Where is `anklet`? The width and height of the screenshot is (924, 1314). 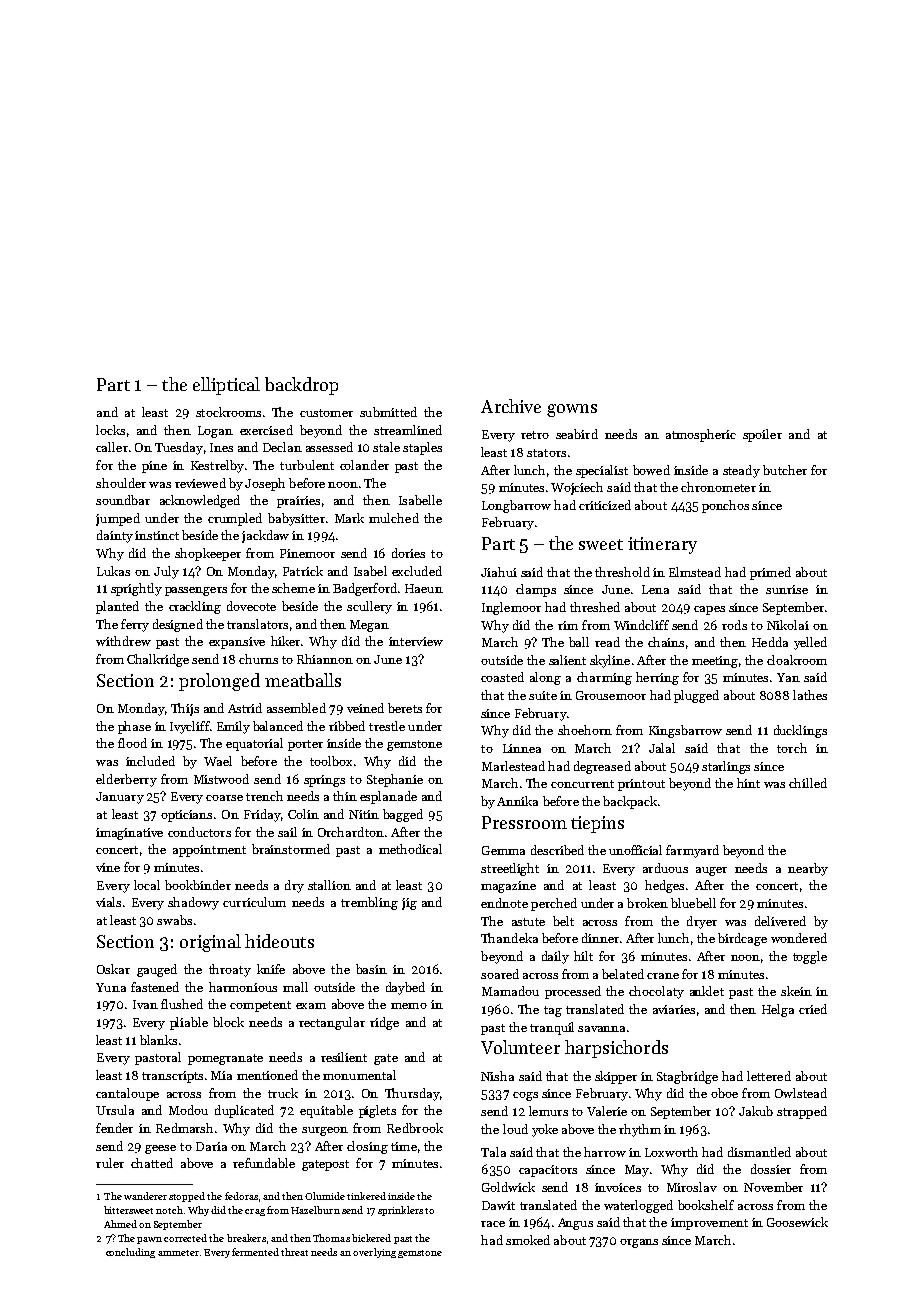
anklet is located at coordinates (707, 991).
